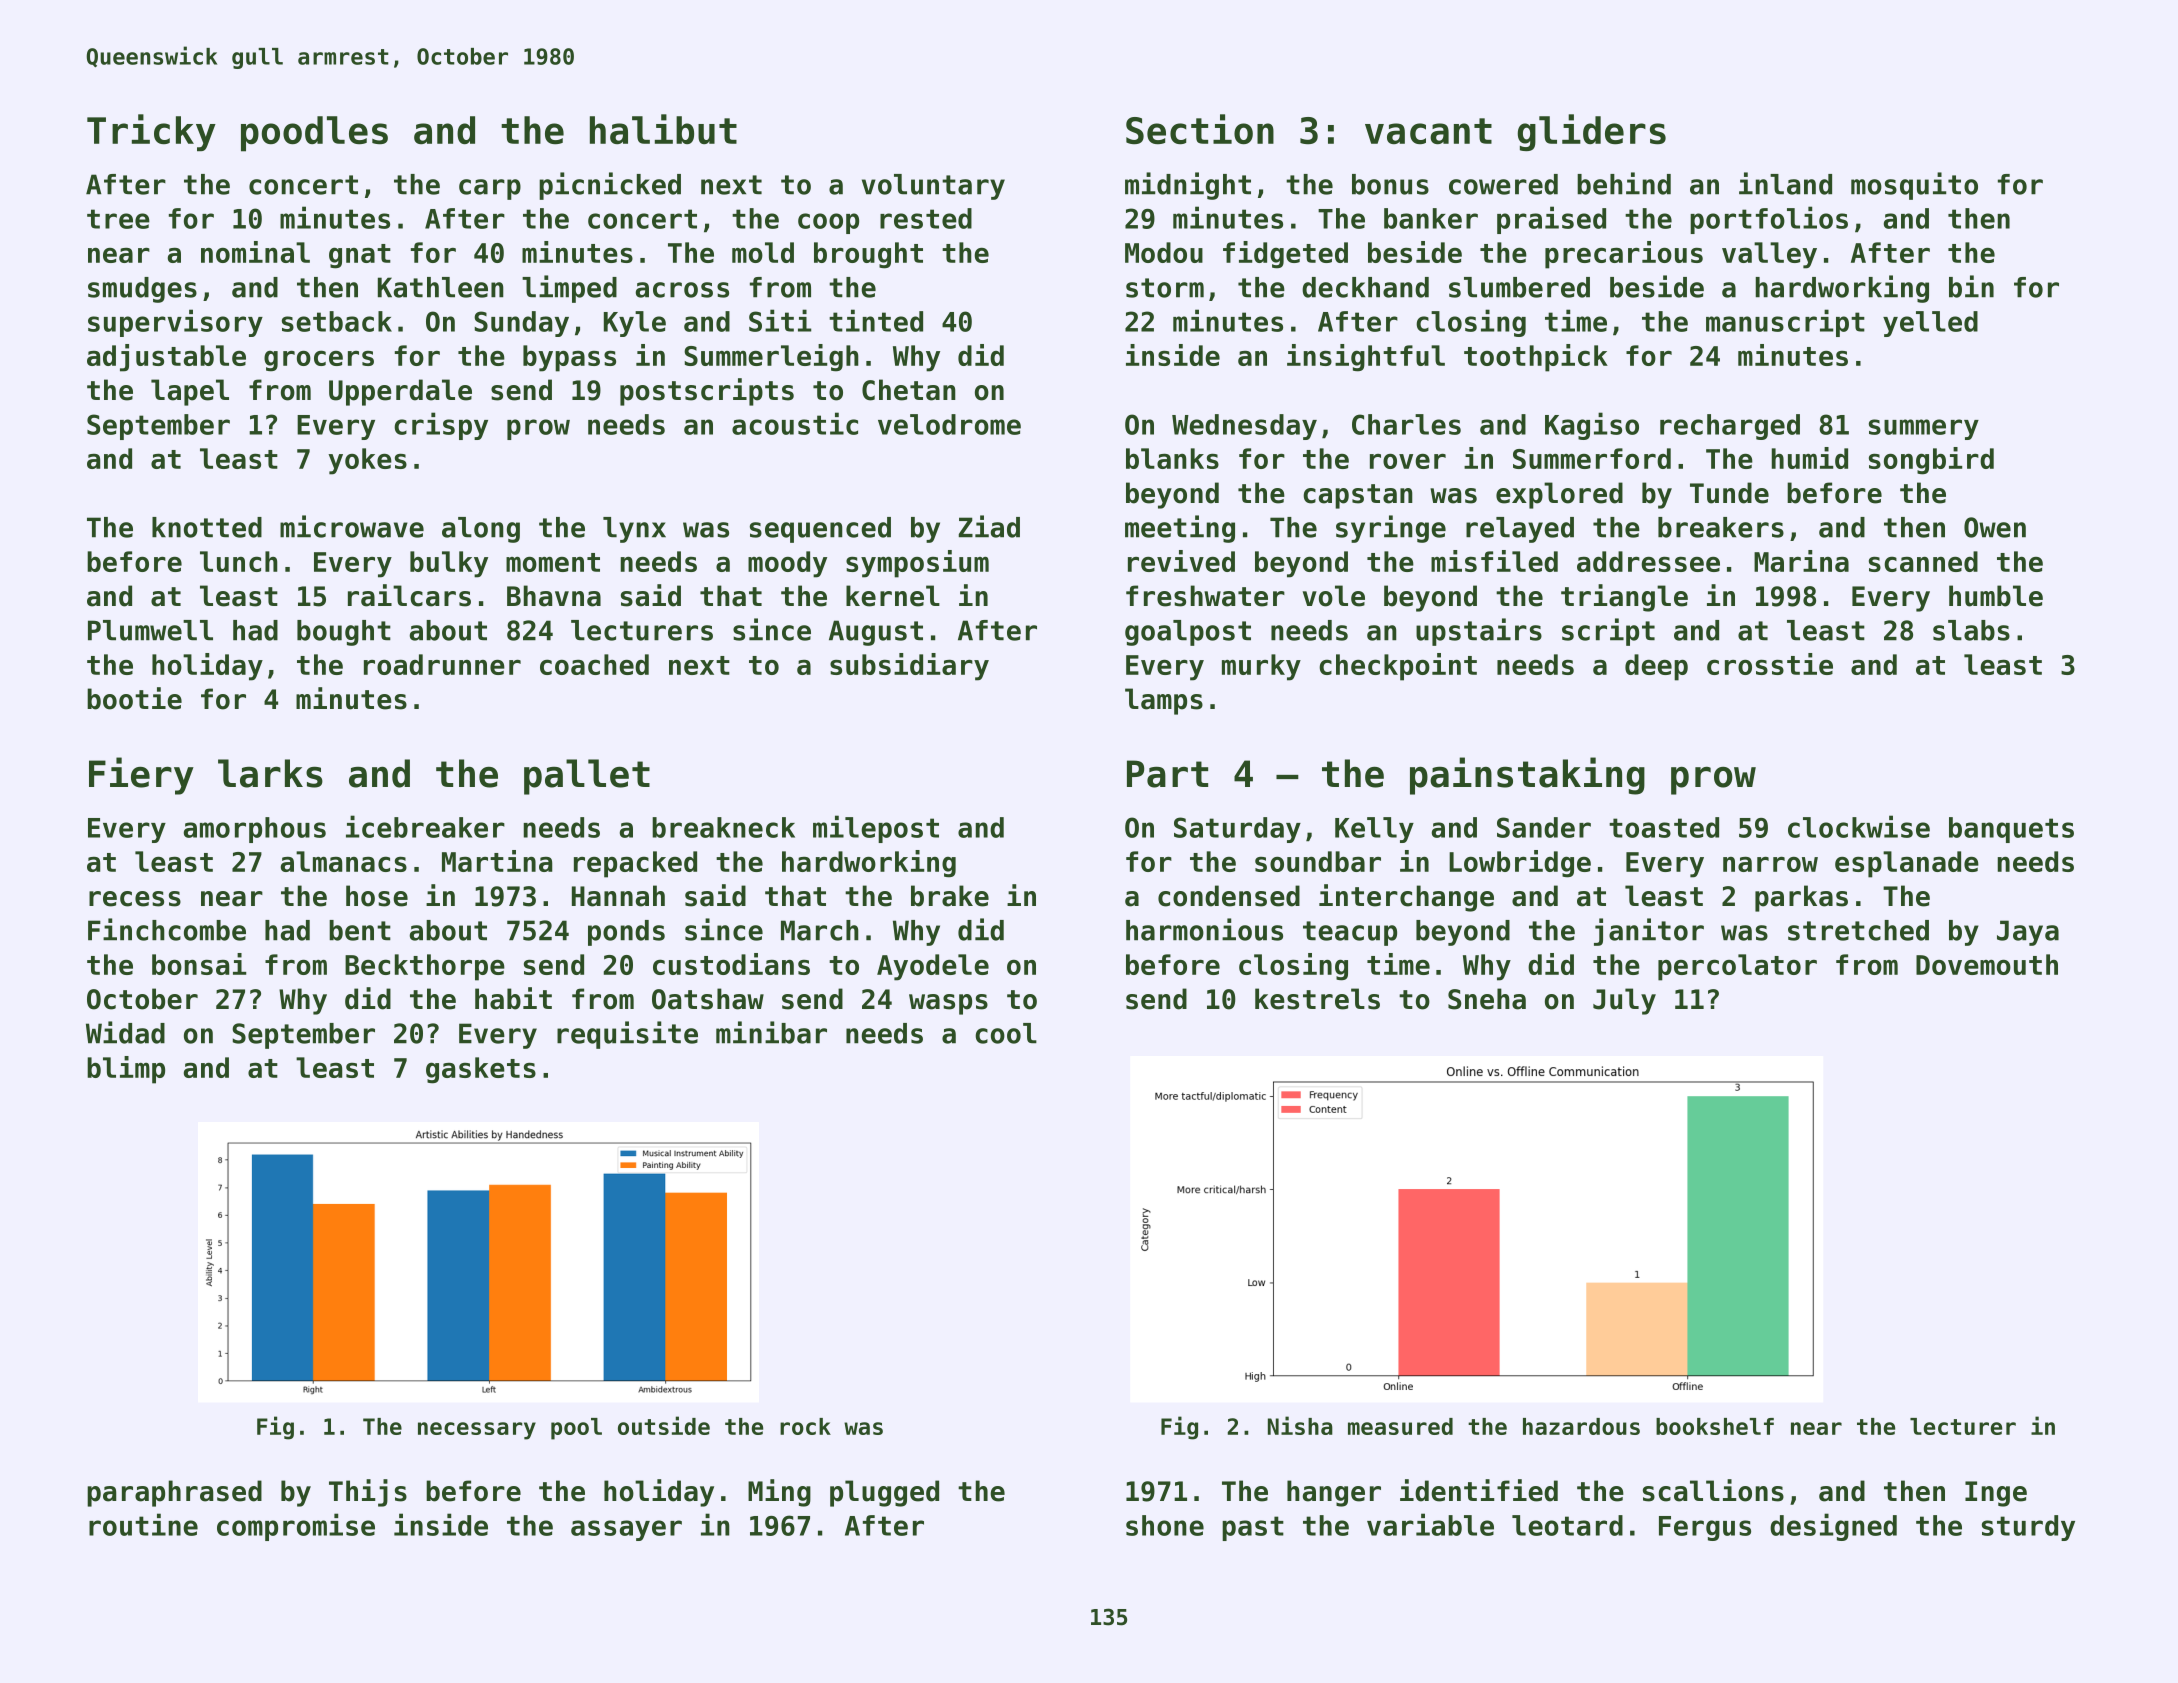  What do you see at coordinates (1165, 1525) in the page?
I see `shone` at bounding box center [1165, 1525].
